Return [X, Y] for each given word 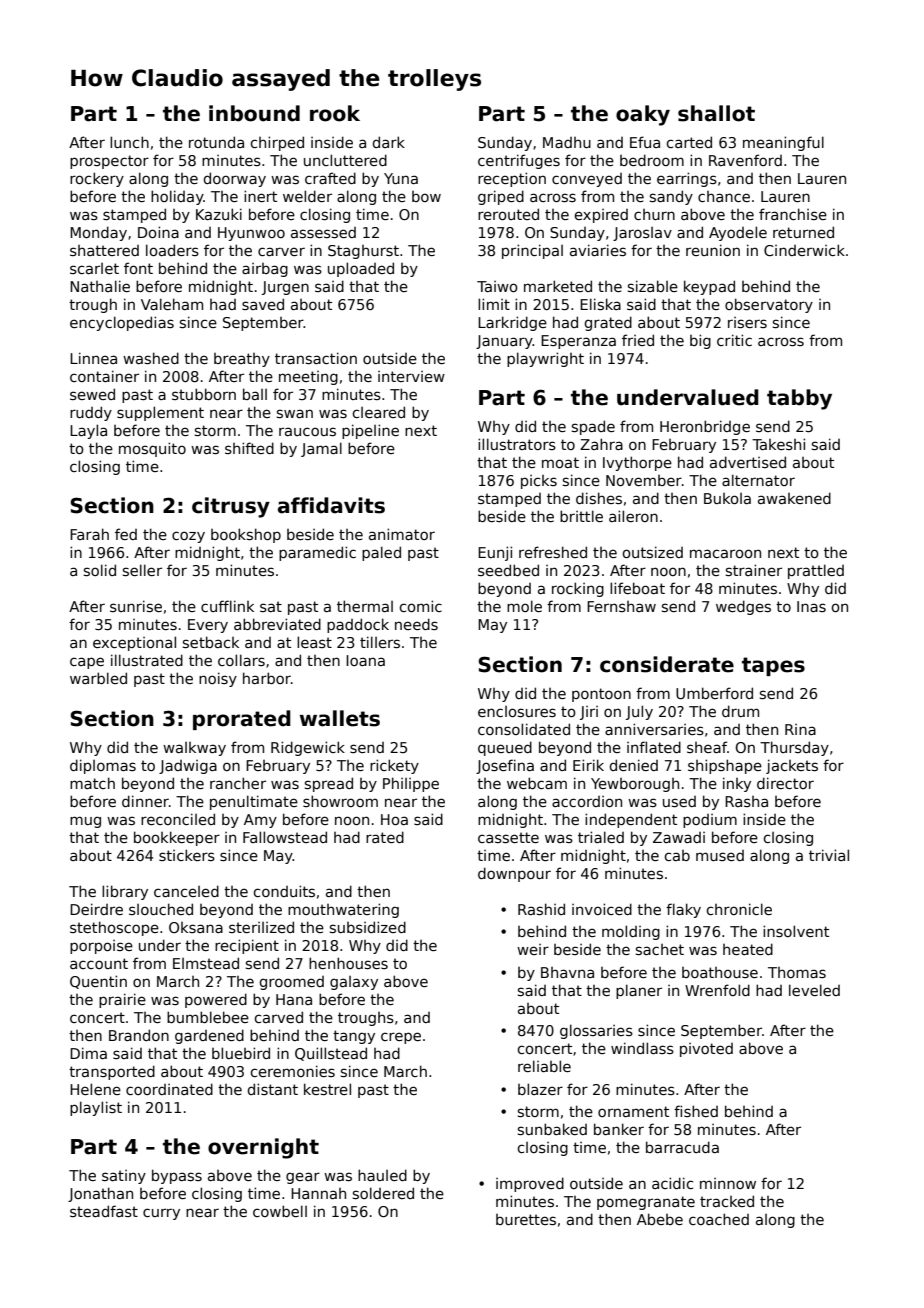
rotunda [216, 142]
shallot [716, 113]
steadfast [104, 1211]
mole [524, 606]
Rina [800, 729]
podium [710, 821]
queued [505, 748]
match [92, 783]
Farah [89, 534]
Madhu [567, 142]
